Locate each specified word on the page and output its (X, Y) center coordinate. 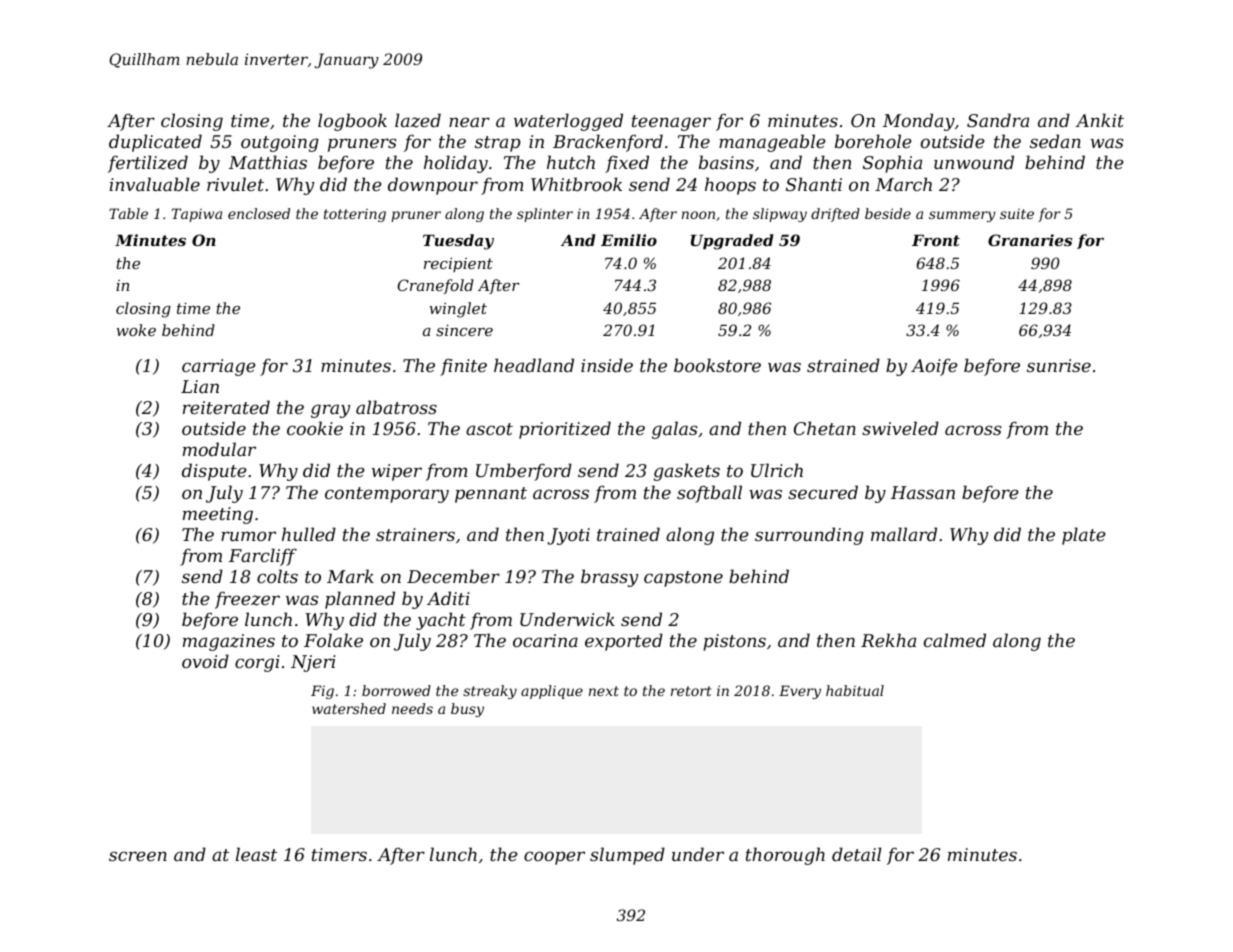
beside (888, 213)
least (256, 854)
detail (856, 854)
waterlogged (568, 122)
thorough (785, 856)
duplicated (155, 143)
